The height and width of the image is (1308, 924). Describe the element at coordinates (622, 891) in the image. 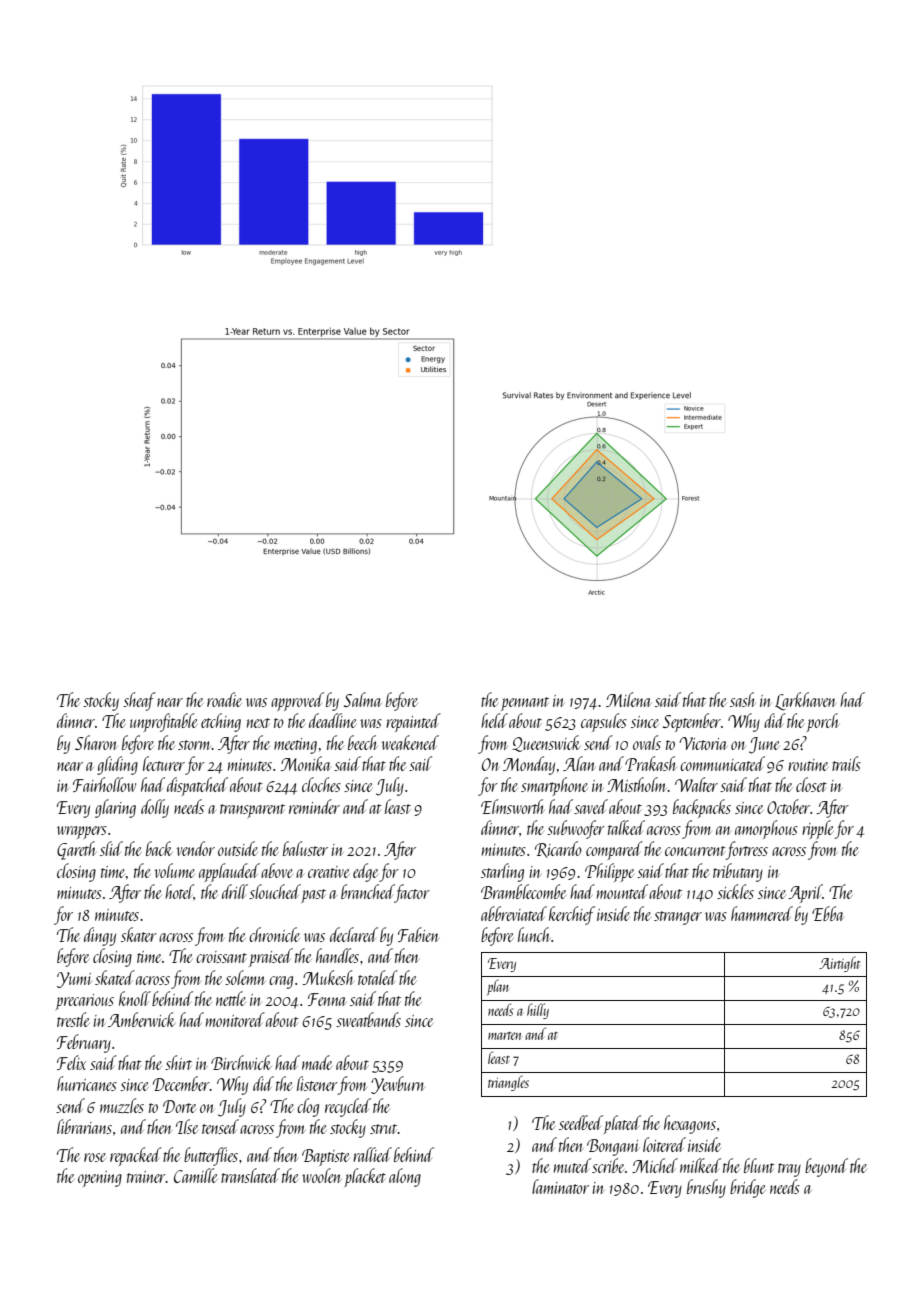

I see `mounted` at that location.
